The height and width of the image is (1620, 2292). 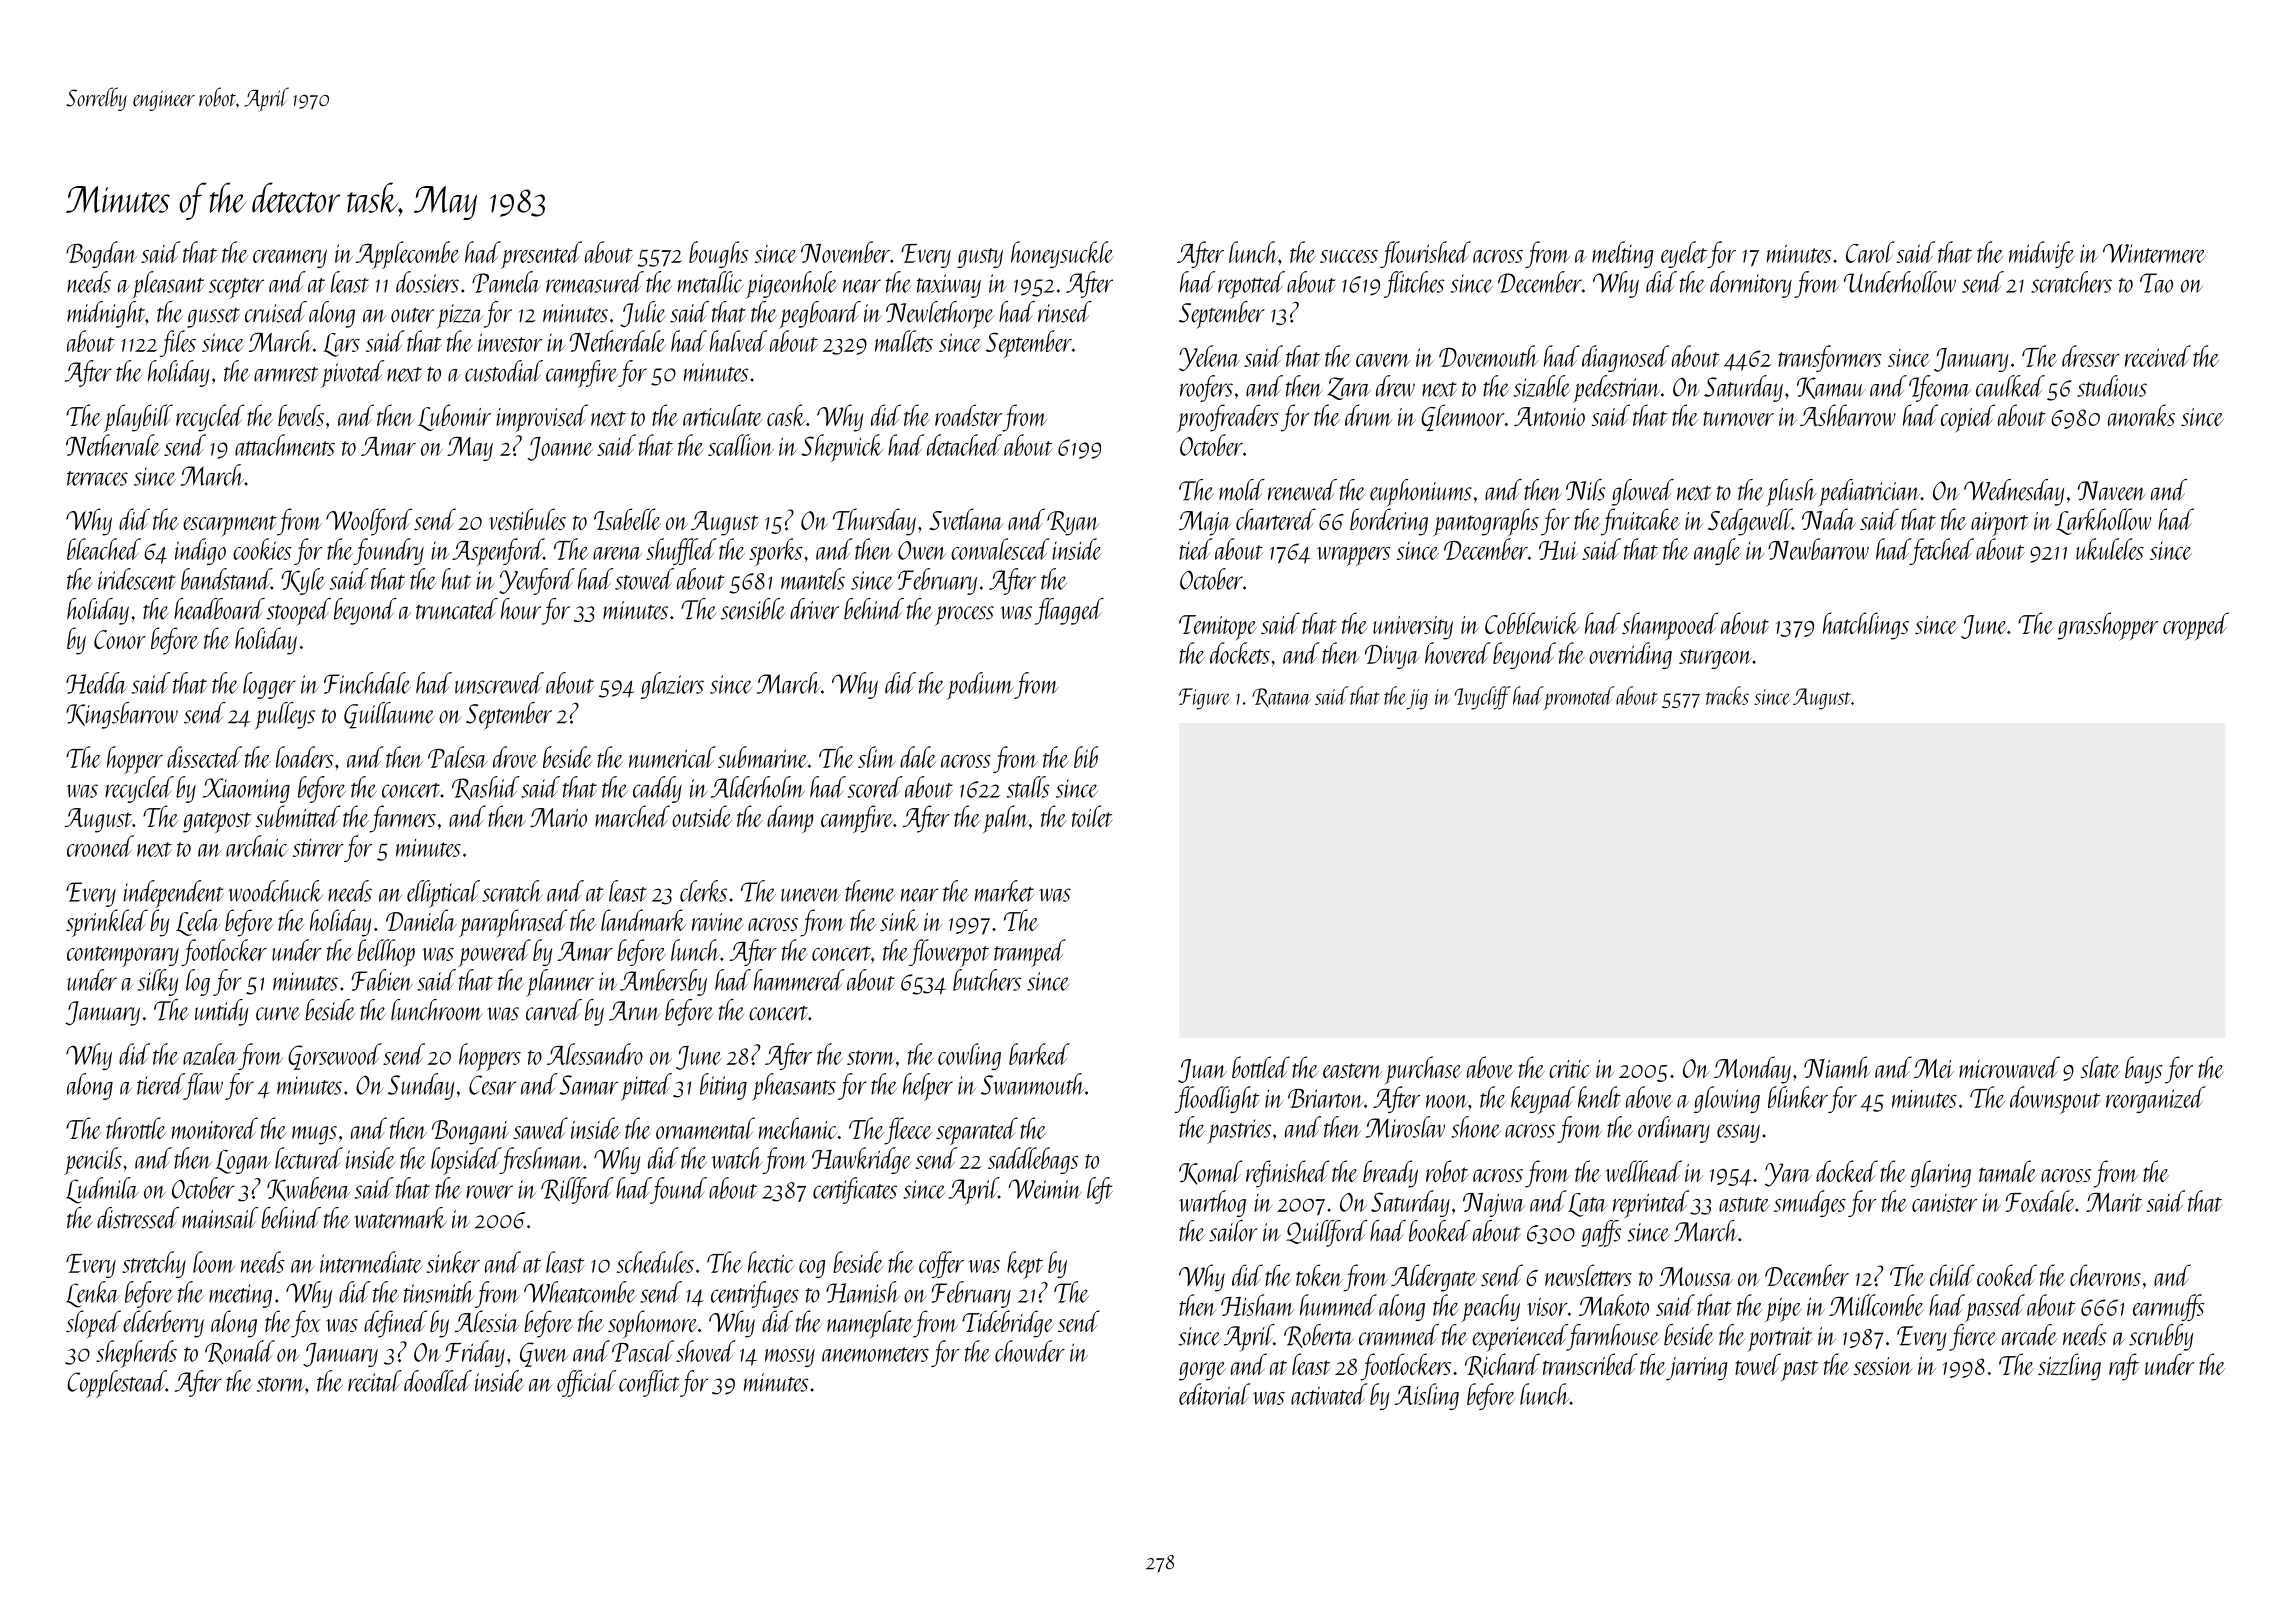 What do you see at coordinates (2114, 1202) in the image?
I see `Marit` at bounding box center [2114, 1202].
